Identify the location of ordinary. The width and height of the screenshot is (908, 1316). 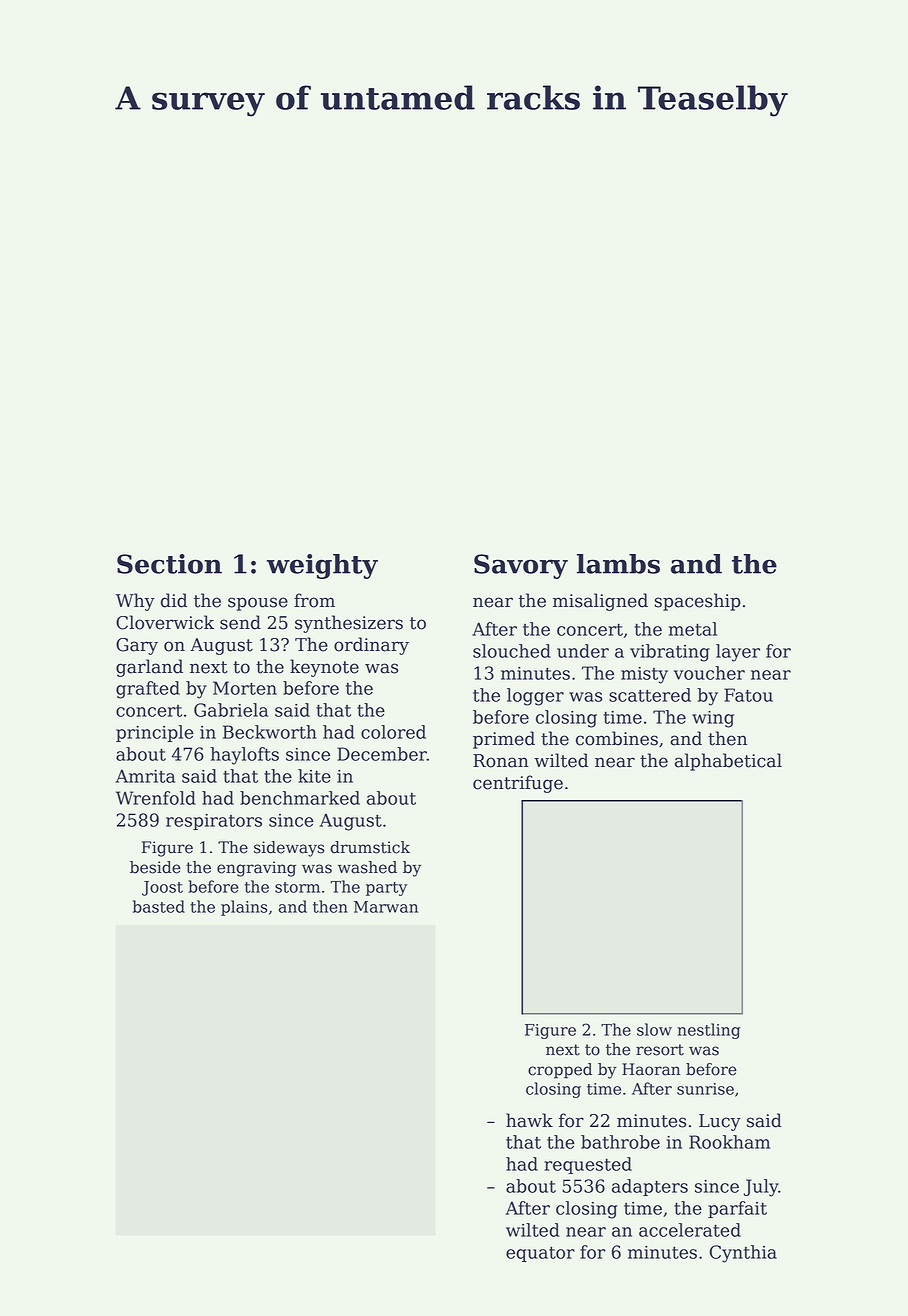
(371, 646).
